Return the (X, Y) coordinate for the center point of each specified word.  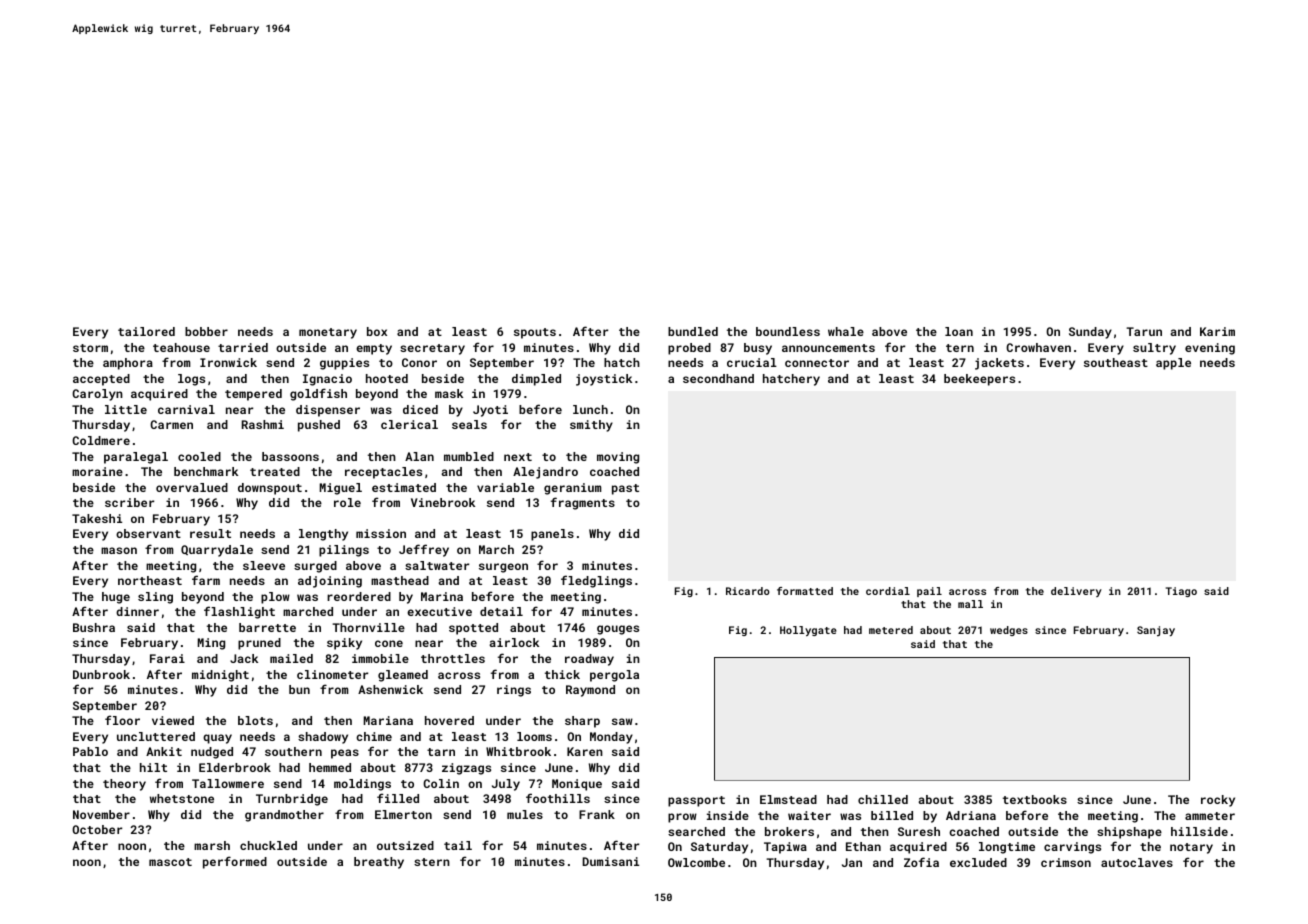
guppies (344, 364)
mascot (170, 862)
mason (119, 550)
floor (122, 720)
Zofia (921, 862)
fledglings (596, 581)
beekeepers (979, 380)
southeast (1116, 362)
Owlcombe (696, 862)
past (625, 489)
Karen (585, 751)
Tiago (1181, 592)
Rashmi (263, 424)
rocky (1218, 801)
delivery (1076, 592)
